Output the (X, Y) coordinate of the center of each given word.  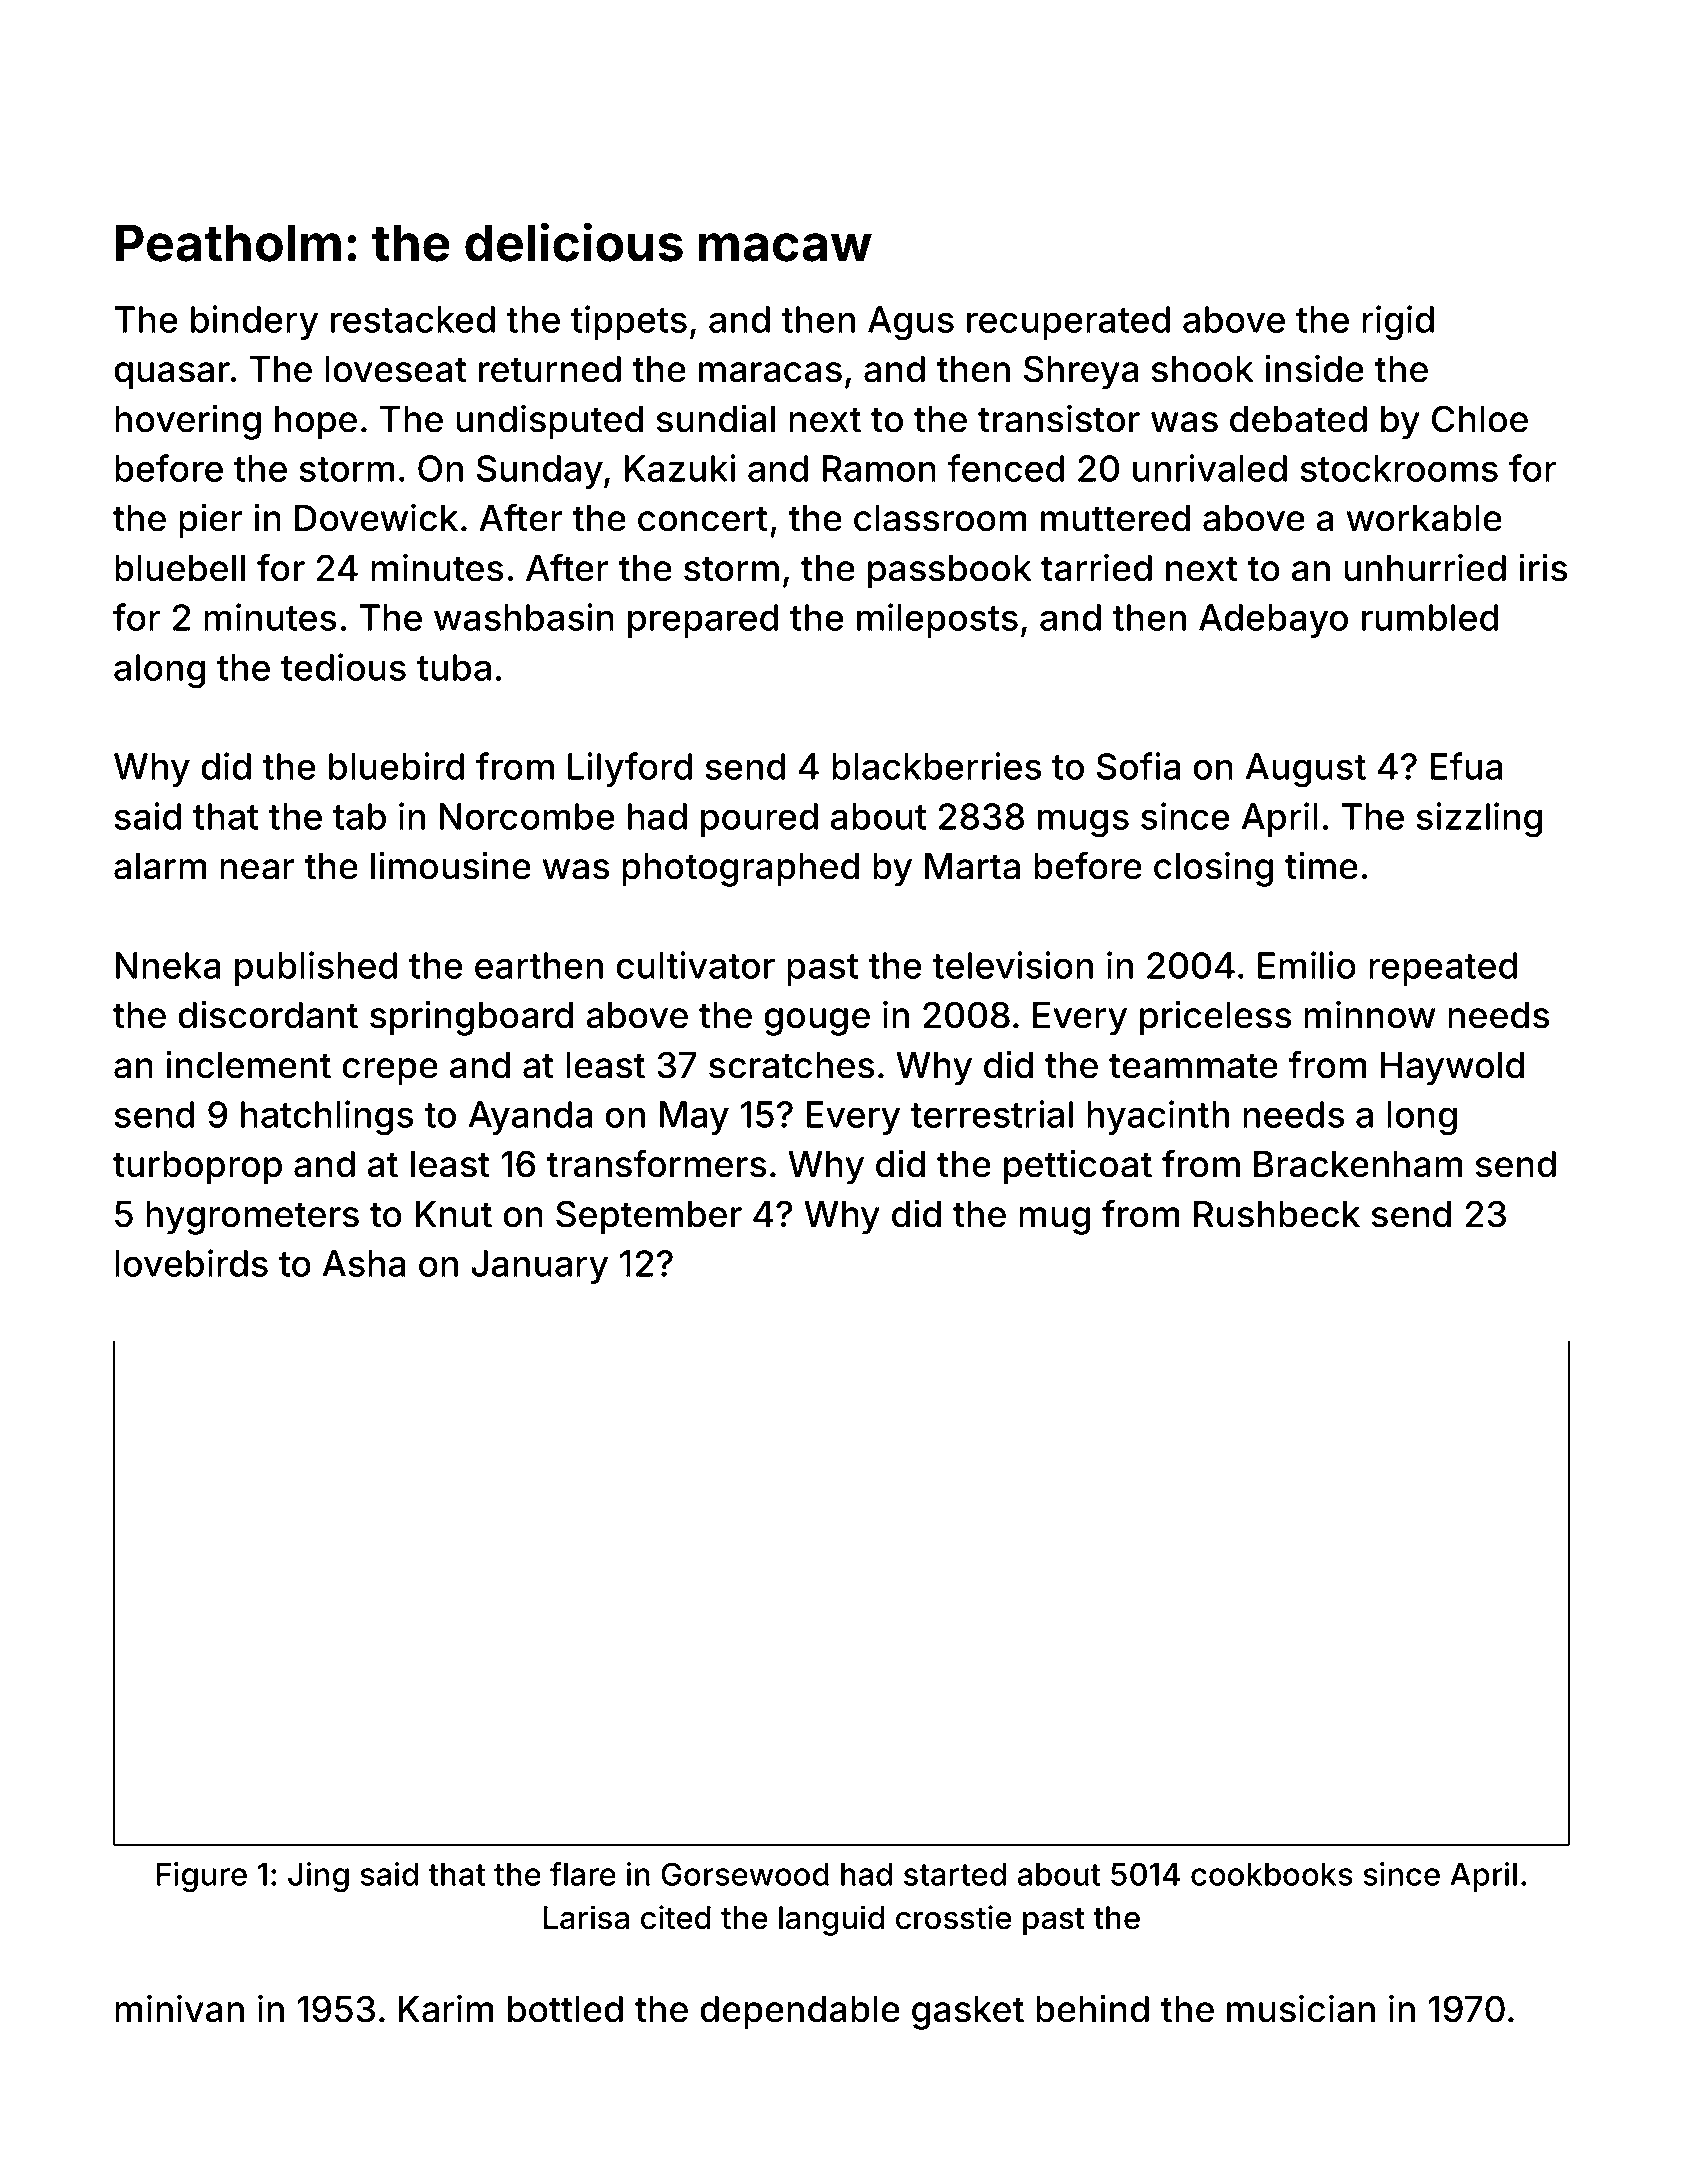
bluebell (180, 568)
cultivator (695, 965)
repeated (1443, 969)
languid (831, 1920)
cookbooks (1272, 1874)
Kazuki (680, 468)
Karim (446, 2009)
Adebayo (1273, 621)
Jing (318, 1877)
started (955, 1874)
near (257, 869)
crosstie (954, 1917)
